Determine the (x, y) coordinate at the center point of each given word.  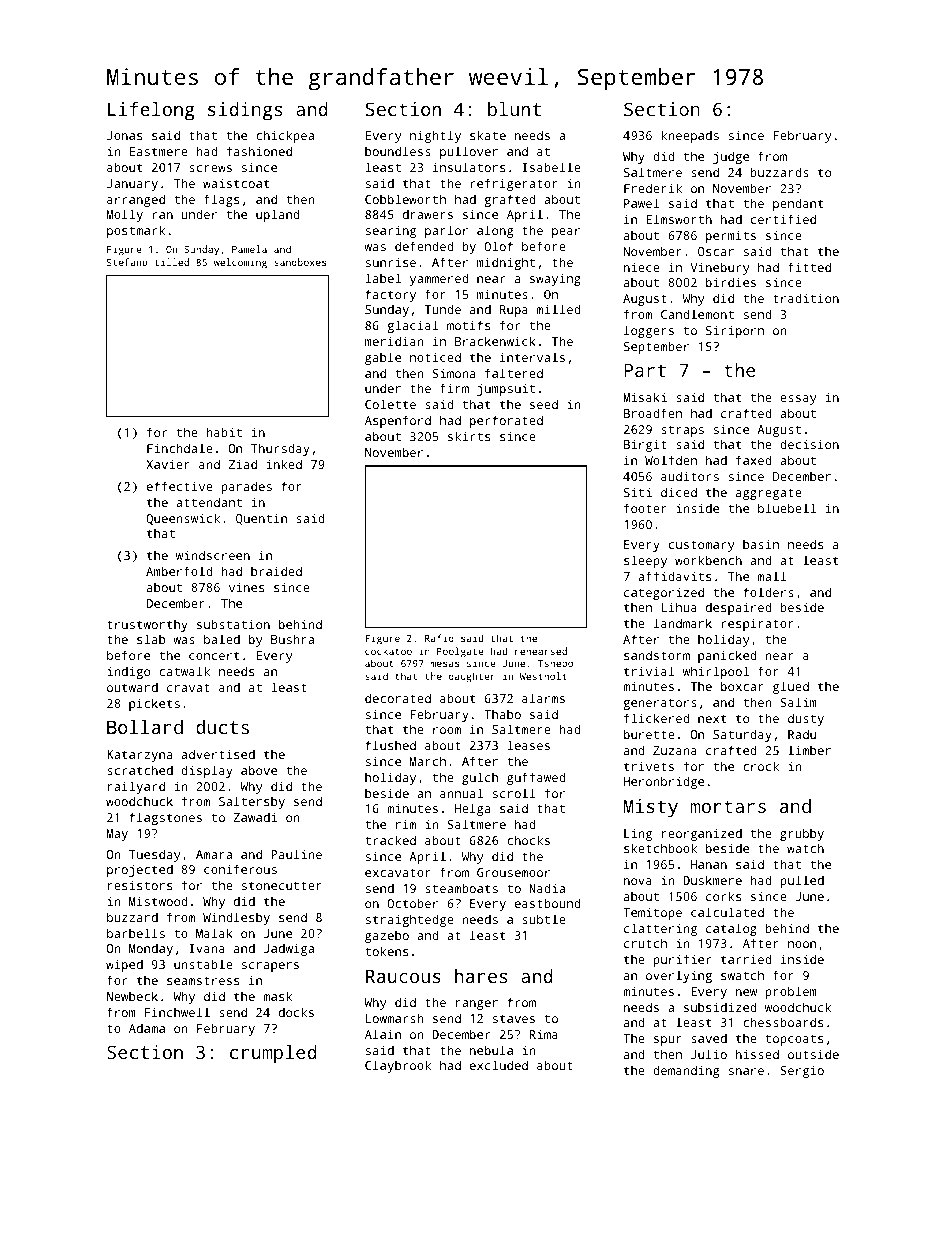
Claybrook (398, 1066)
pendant (798, 204)
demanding (686, 1071)
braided (276, 571)
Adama (147, 1028)
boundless (398, 151)
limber (809, 750)
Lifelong (151, 111)
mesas (444, 664)
